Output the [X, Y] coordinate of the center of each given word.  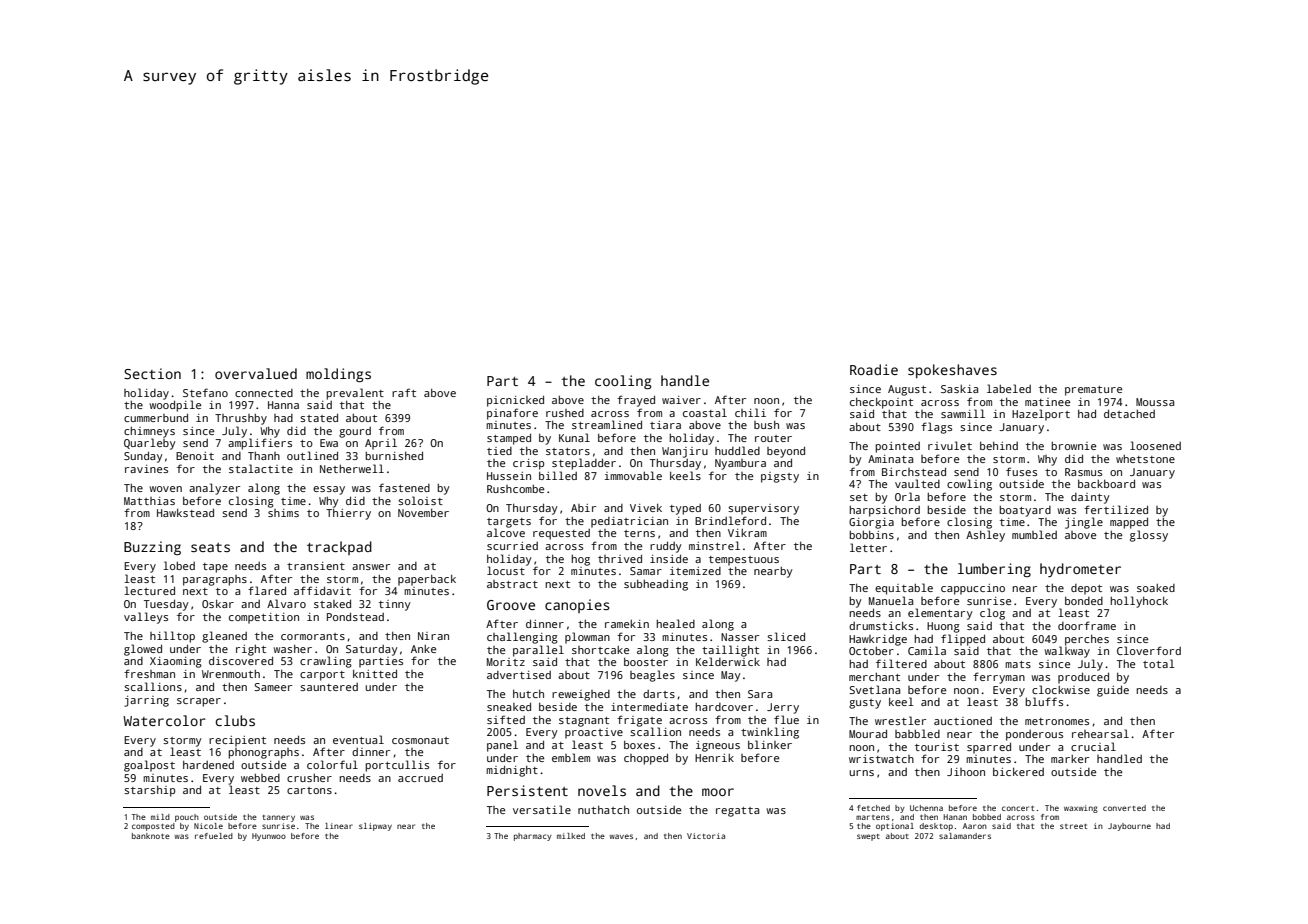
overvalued [256, 373]
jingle [1084, 523]
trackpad [339, 548]
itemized [695, 571]
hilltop [172, 637]
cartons [309, 790]
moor [718, 792]
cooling [623, 382]
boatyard [1025, 511]
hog [580, 560]
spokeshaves [952, 371]
